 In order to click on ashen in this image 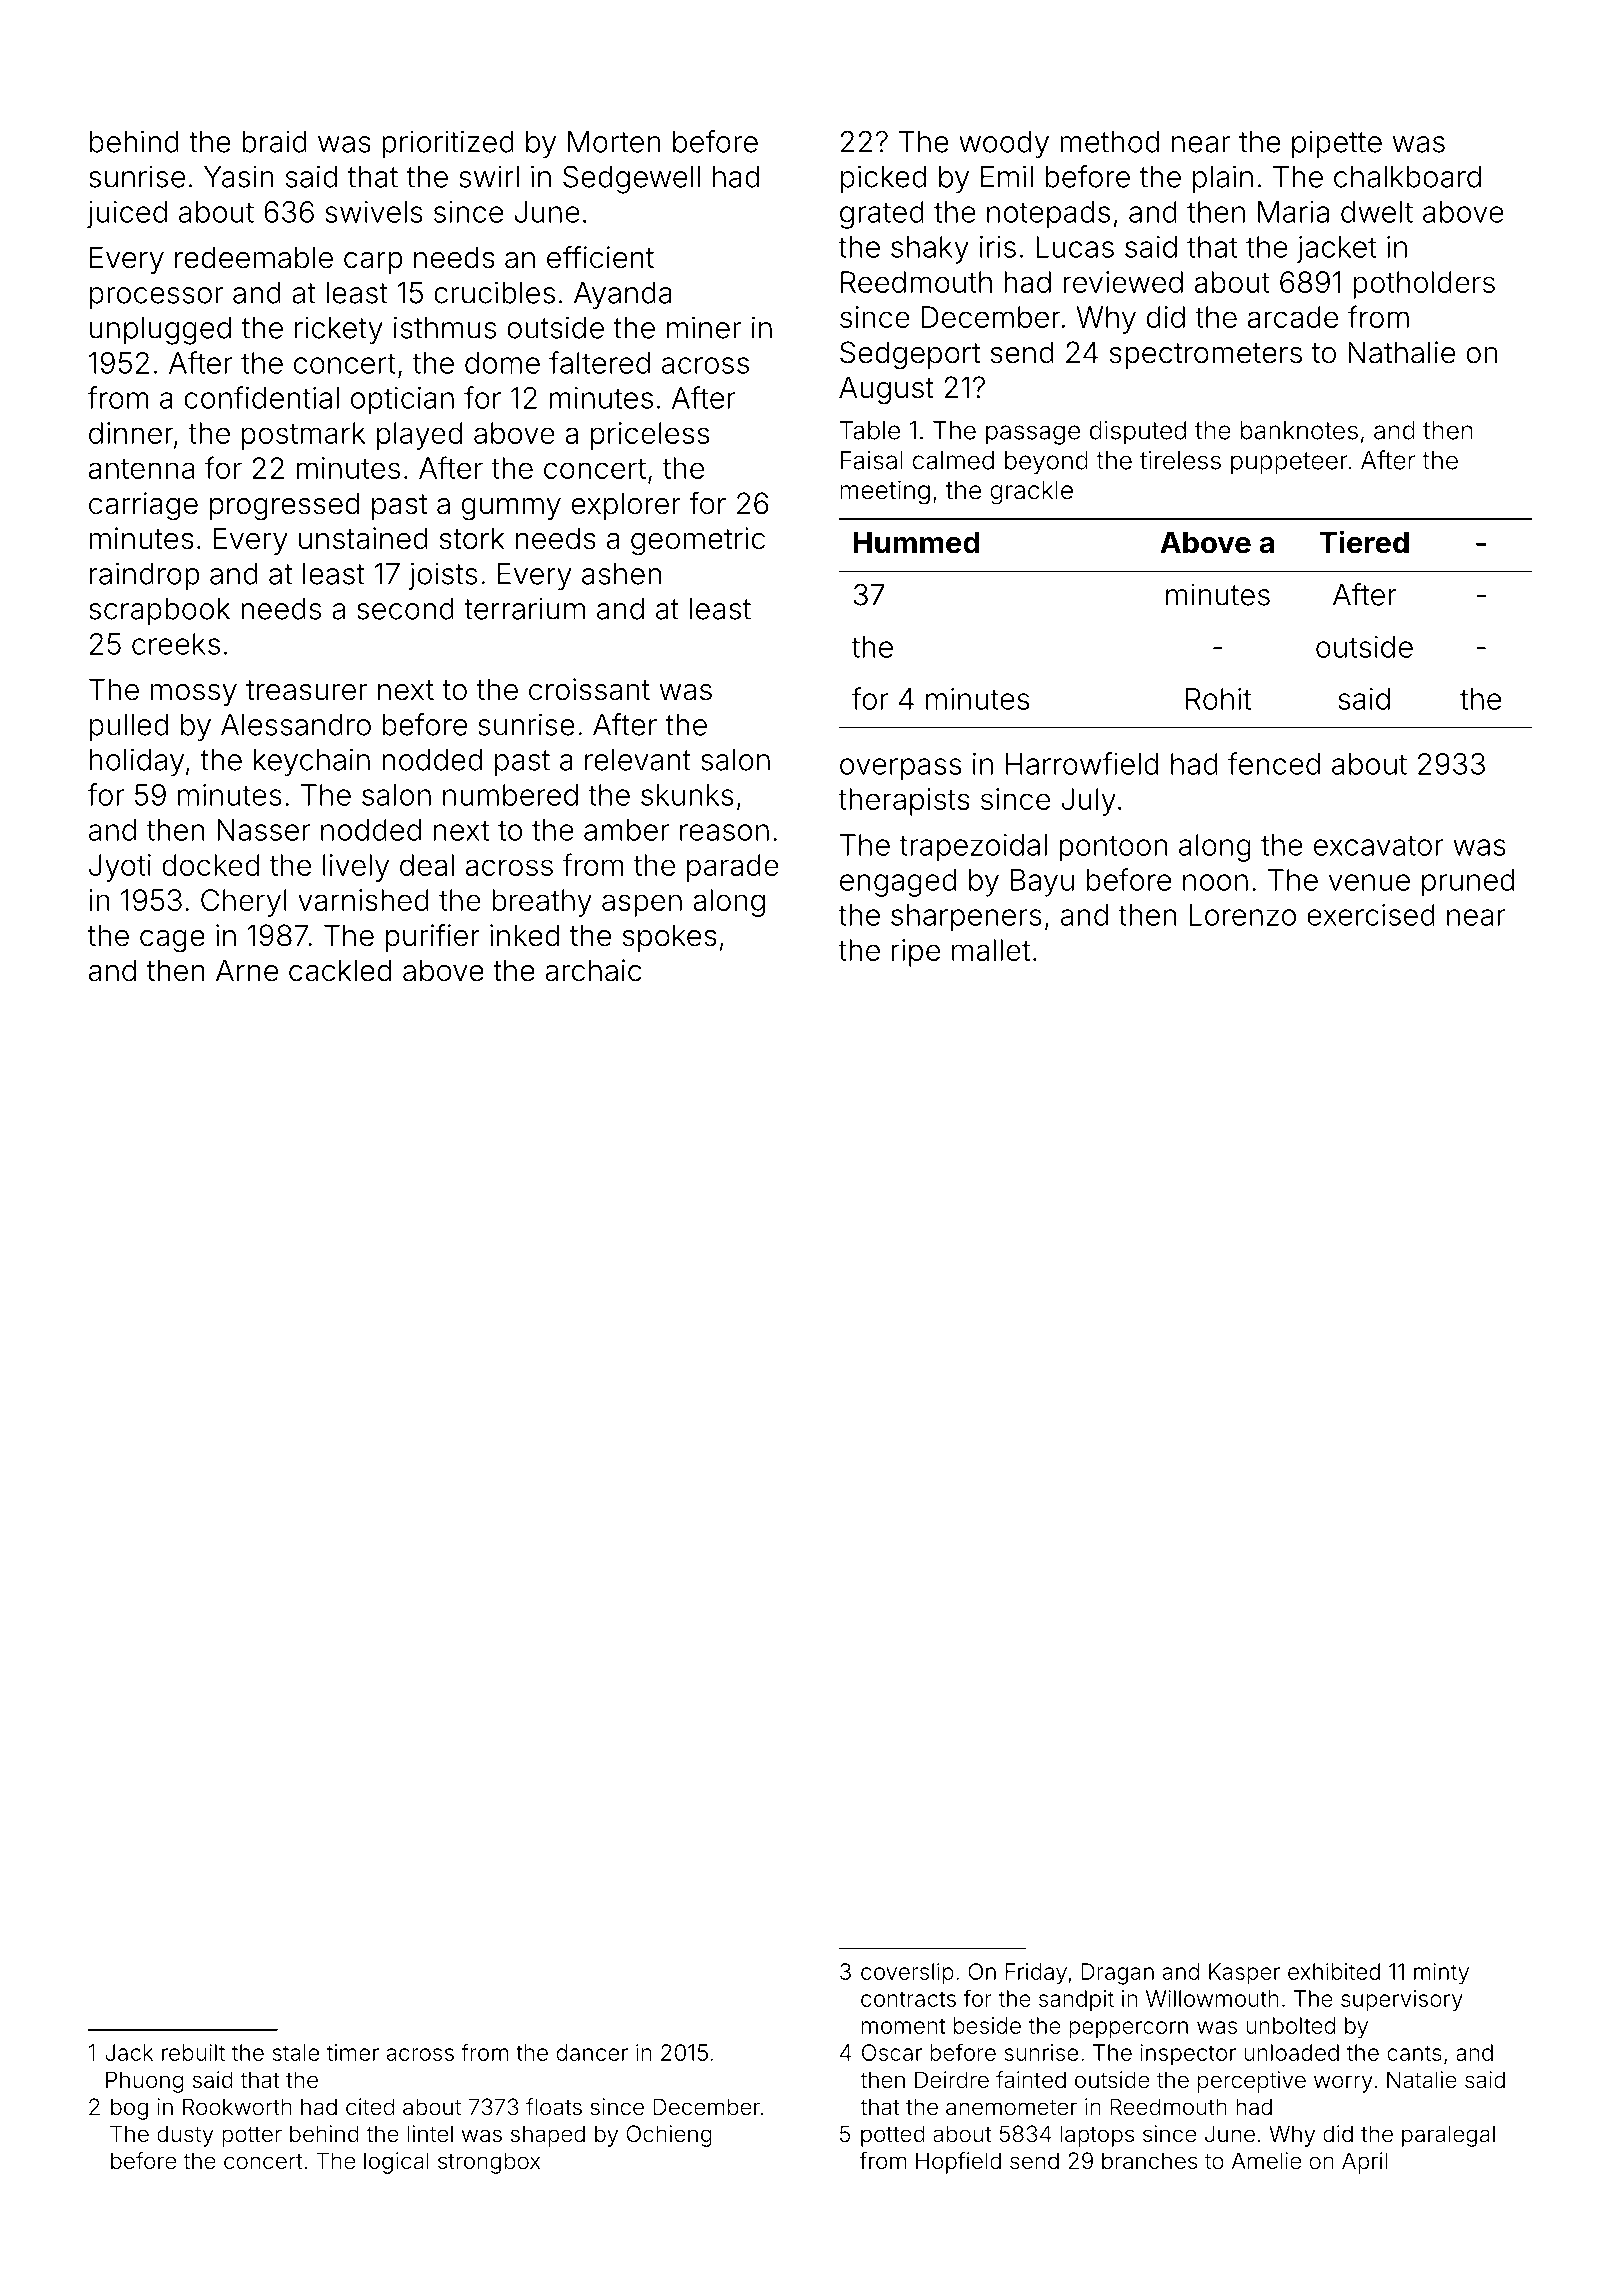, I will do `click(621, 574)`.
